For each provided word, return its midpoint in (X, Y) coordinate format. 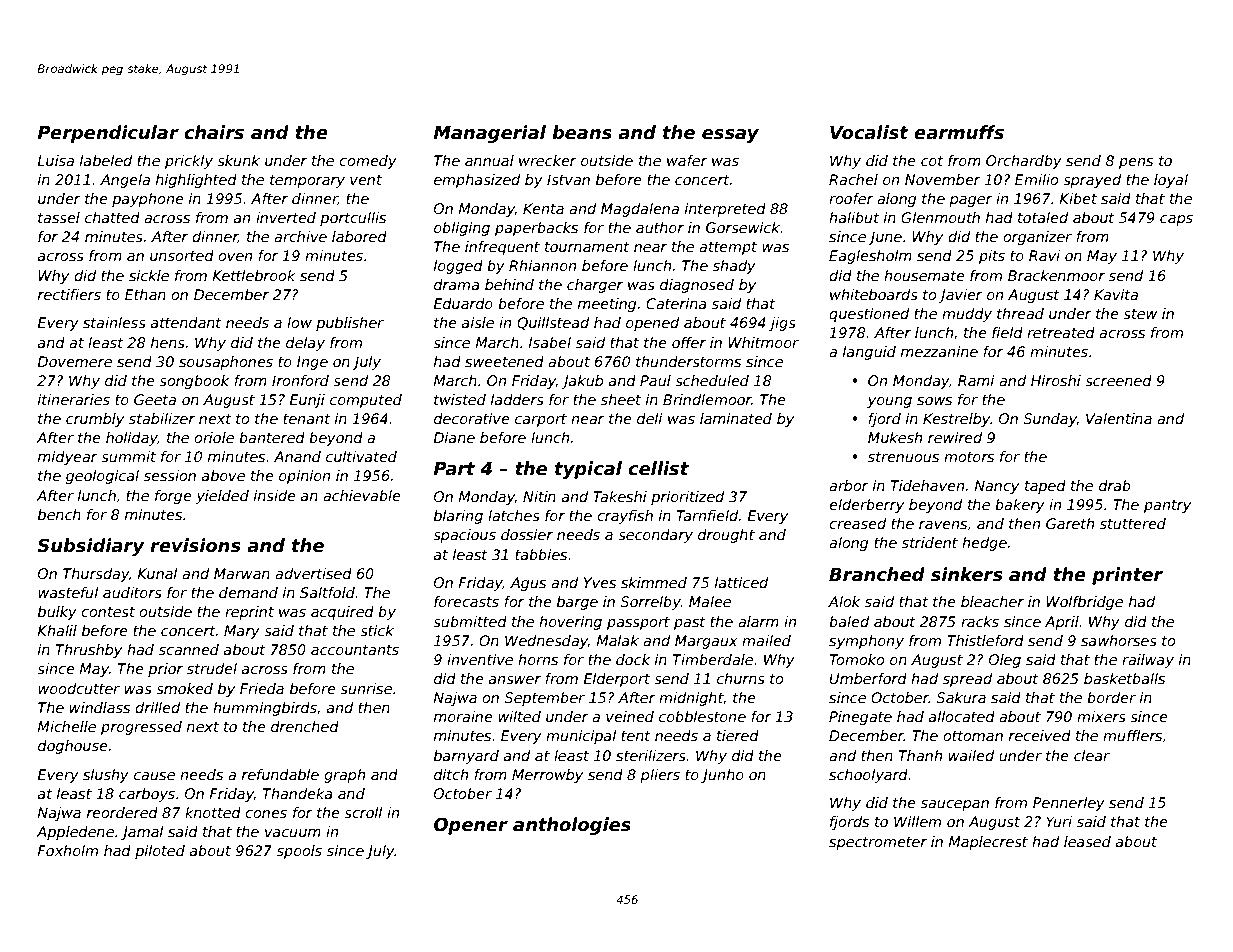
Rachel (853, 179)
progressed (141, 728)
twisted (460, 399)
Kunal (157, 573)
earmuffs (959, 132)
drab (1115, 485)
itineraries (74, 399)
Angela (125, 181)
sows (934, 401)
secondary (655, 536)
